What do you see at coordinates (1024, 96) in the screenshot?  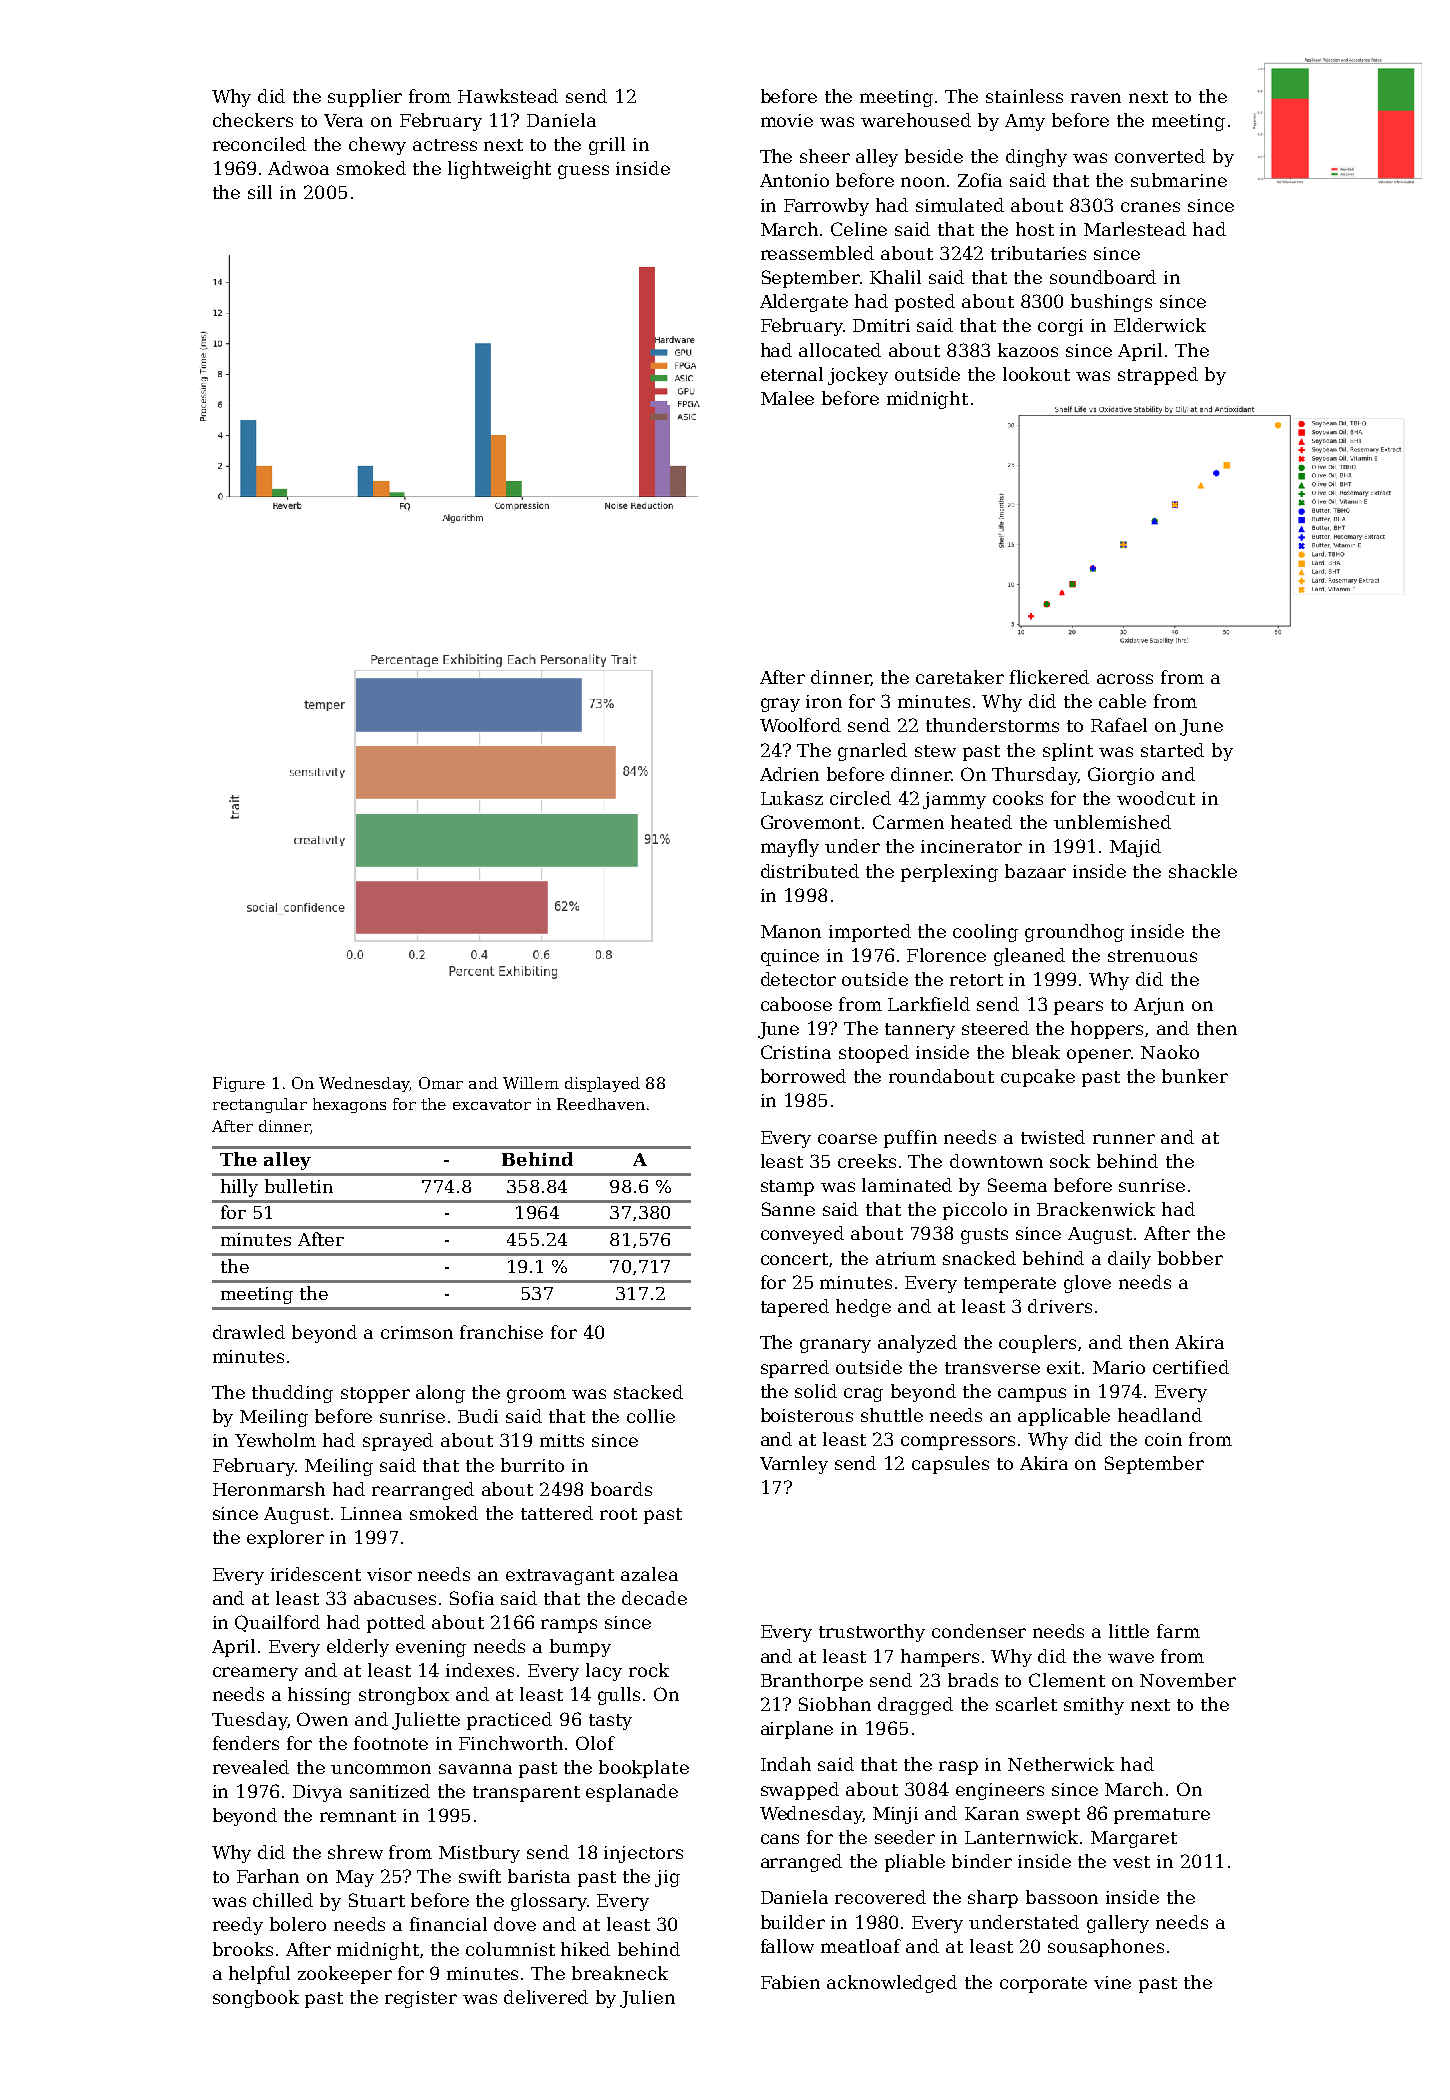 I see `stainless` at bounding box center [1024, 96].
